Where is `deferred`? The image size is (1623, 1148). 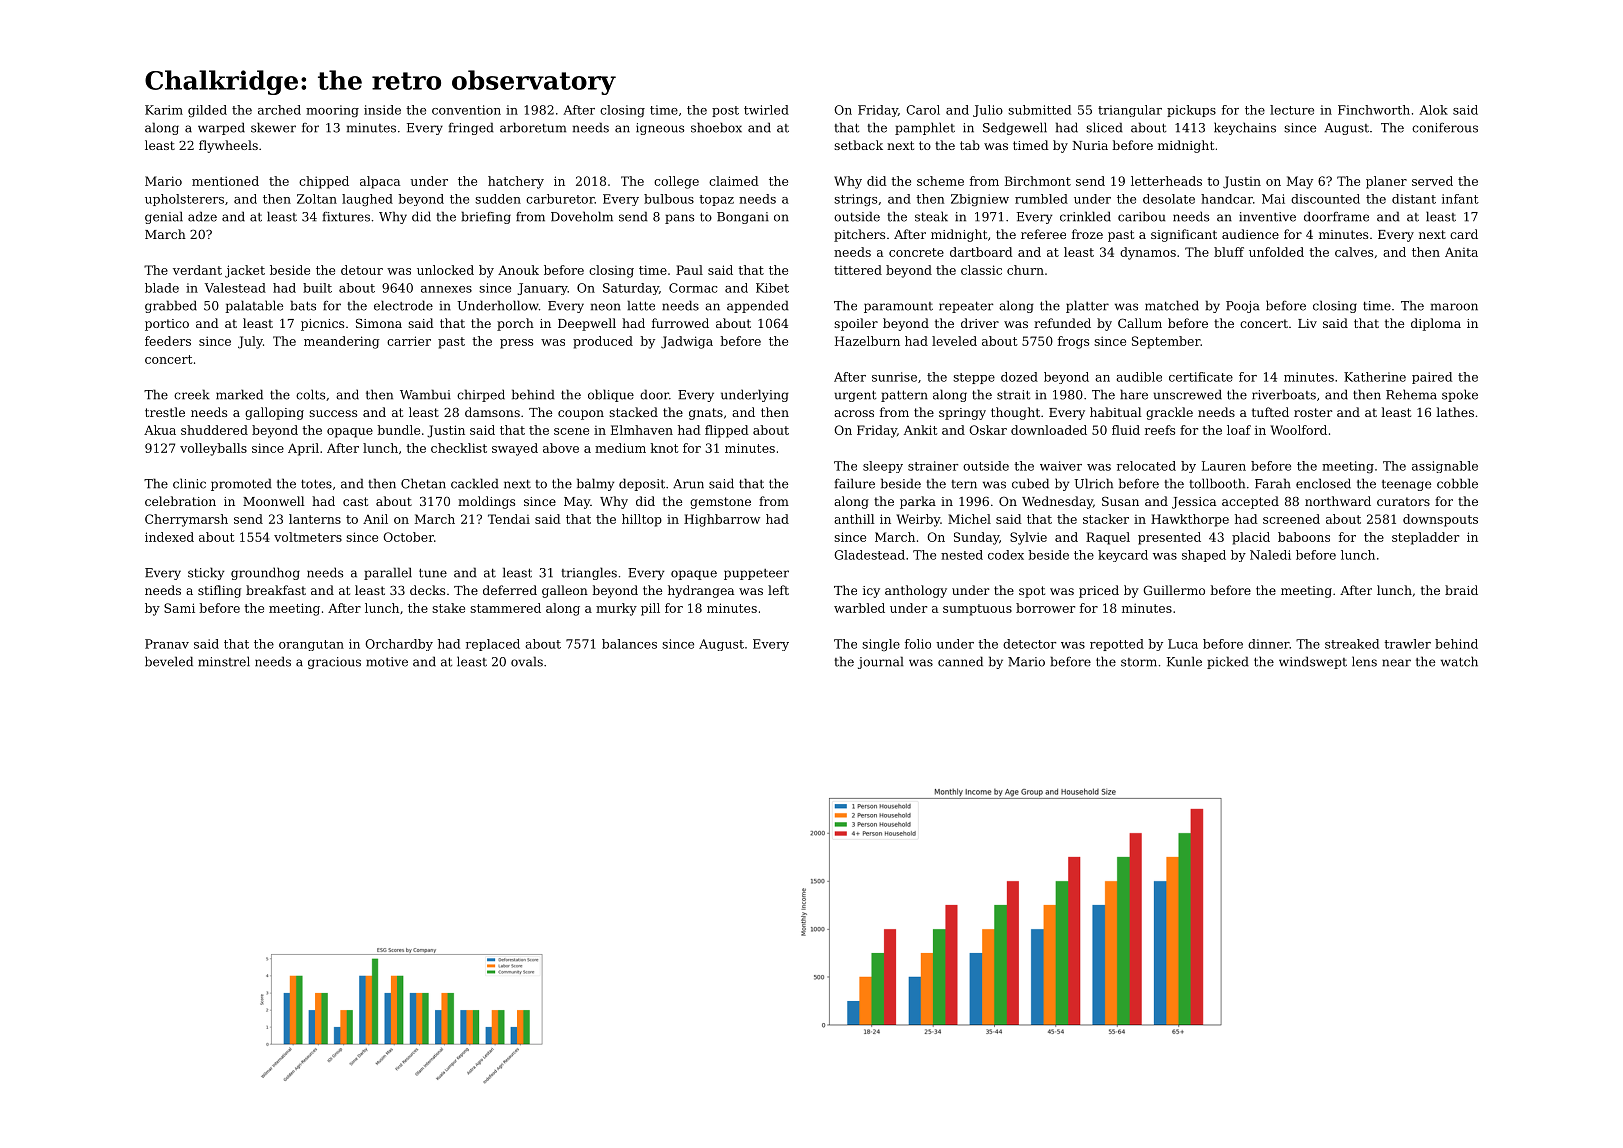 deferred is located at coordinates (510, 590).
